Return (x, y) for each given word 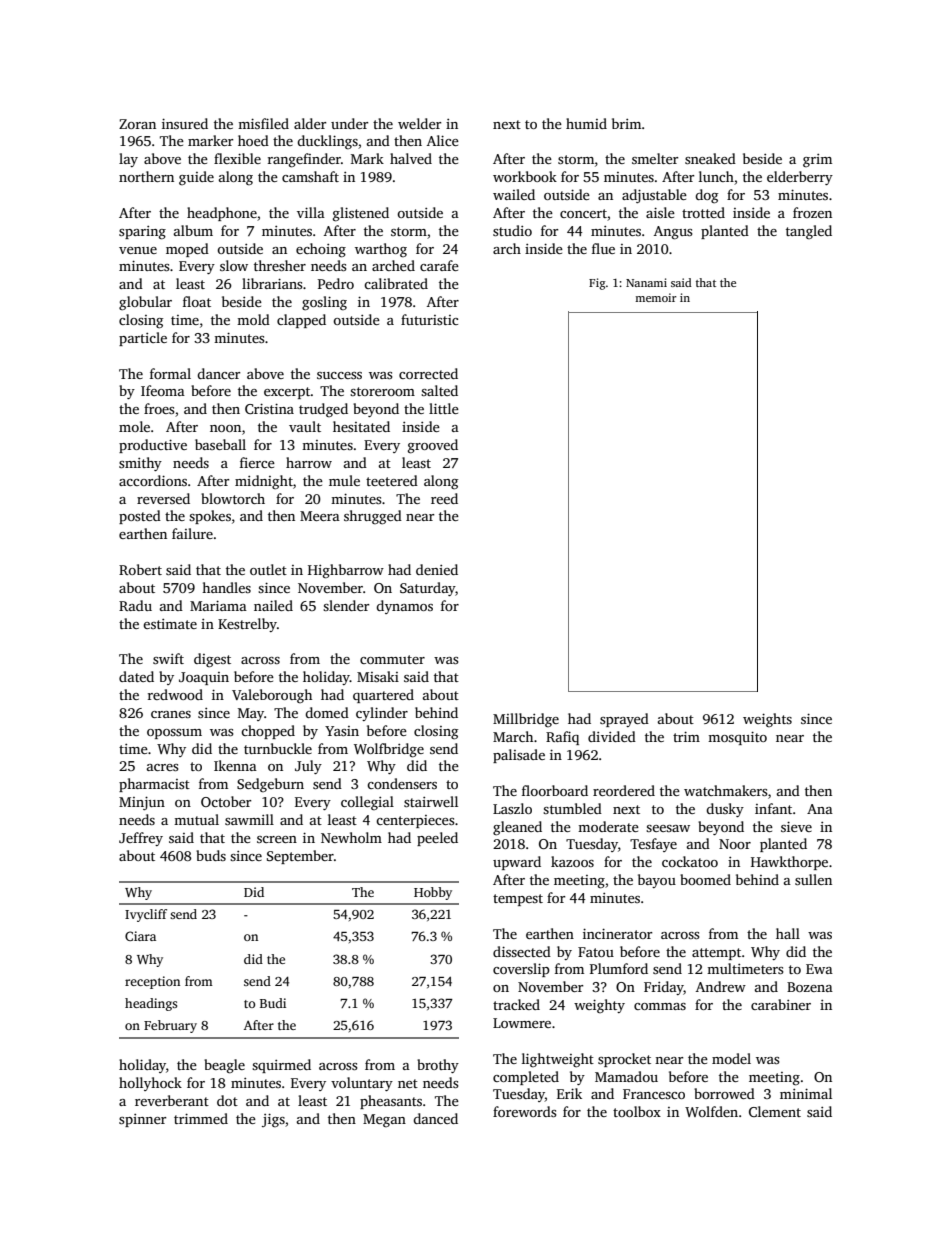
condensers (402, 783)
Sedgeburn (270, 785)
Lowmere (522, 1023)
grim (817, 161)
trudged (323, 410)
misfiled (263, 123)
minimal (806, 1093)
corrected (428, 373)
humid (586, 123)
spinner (142, 1120)
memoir (656, 297)
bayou (657, 881)
